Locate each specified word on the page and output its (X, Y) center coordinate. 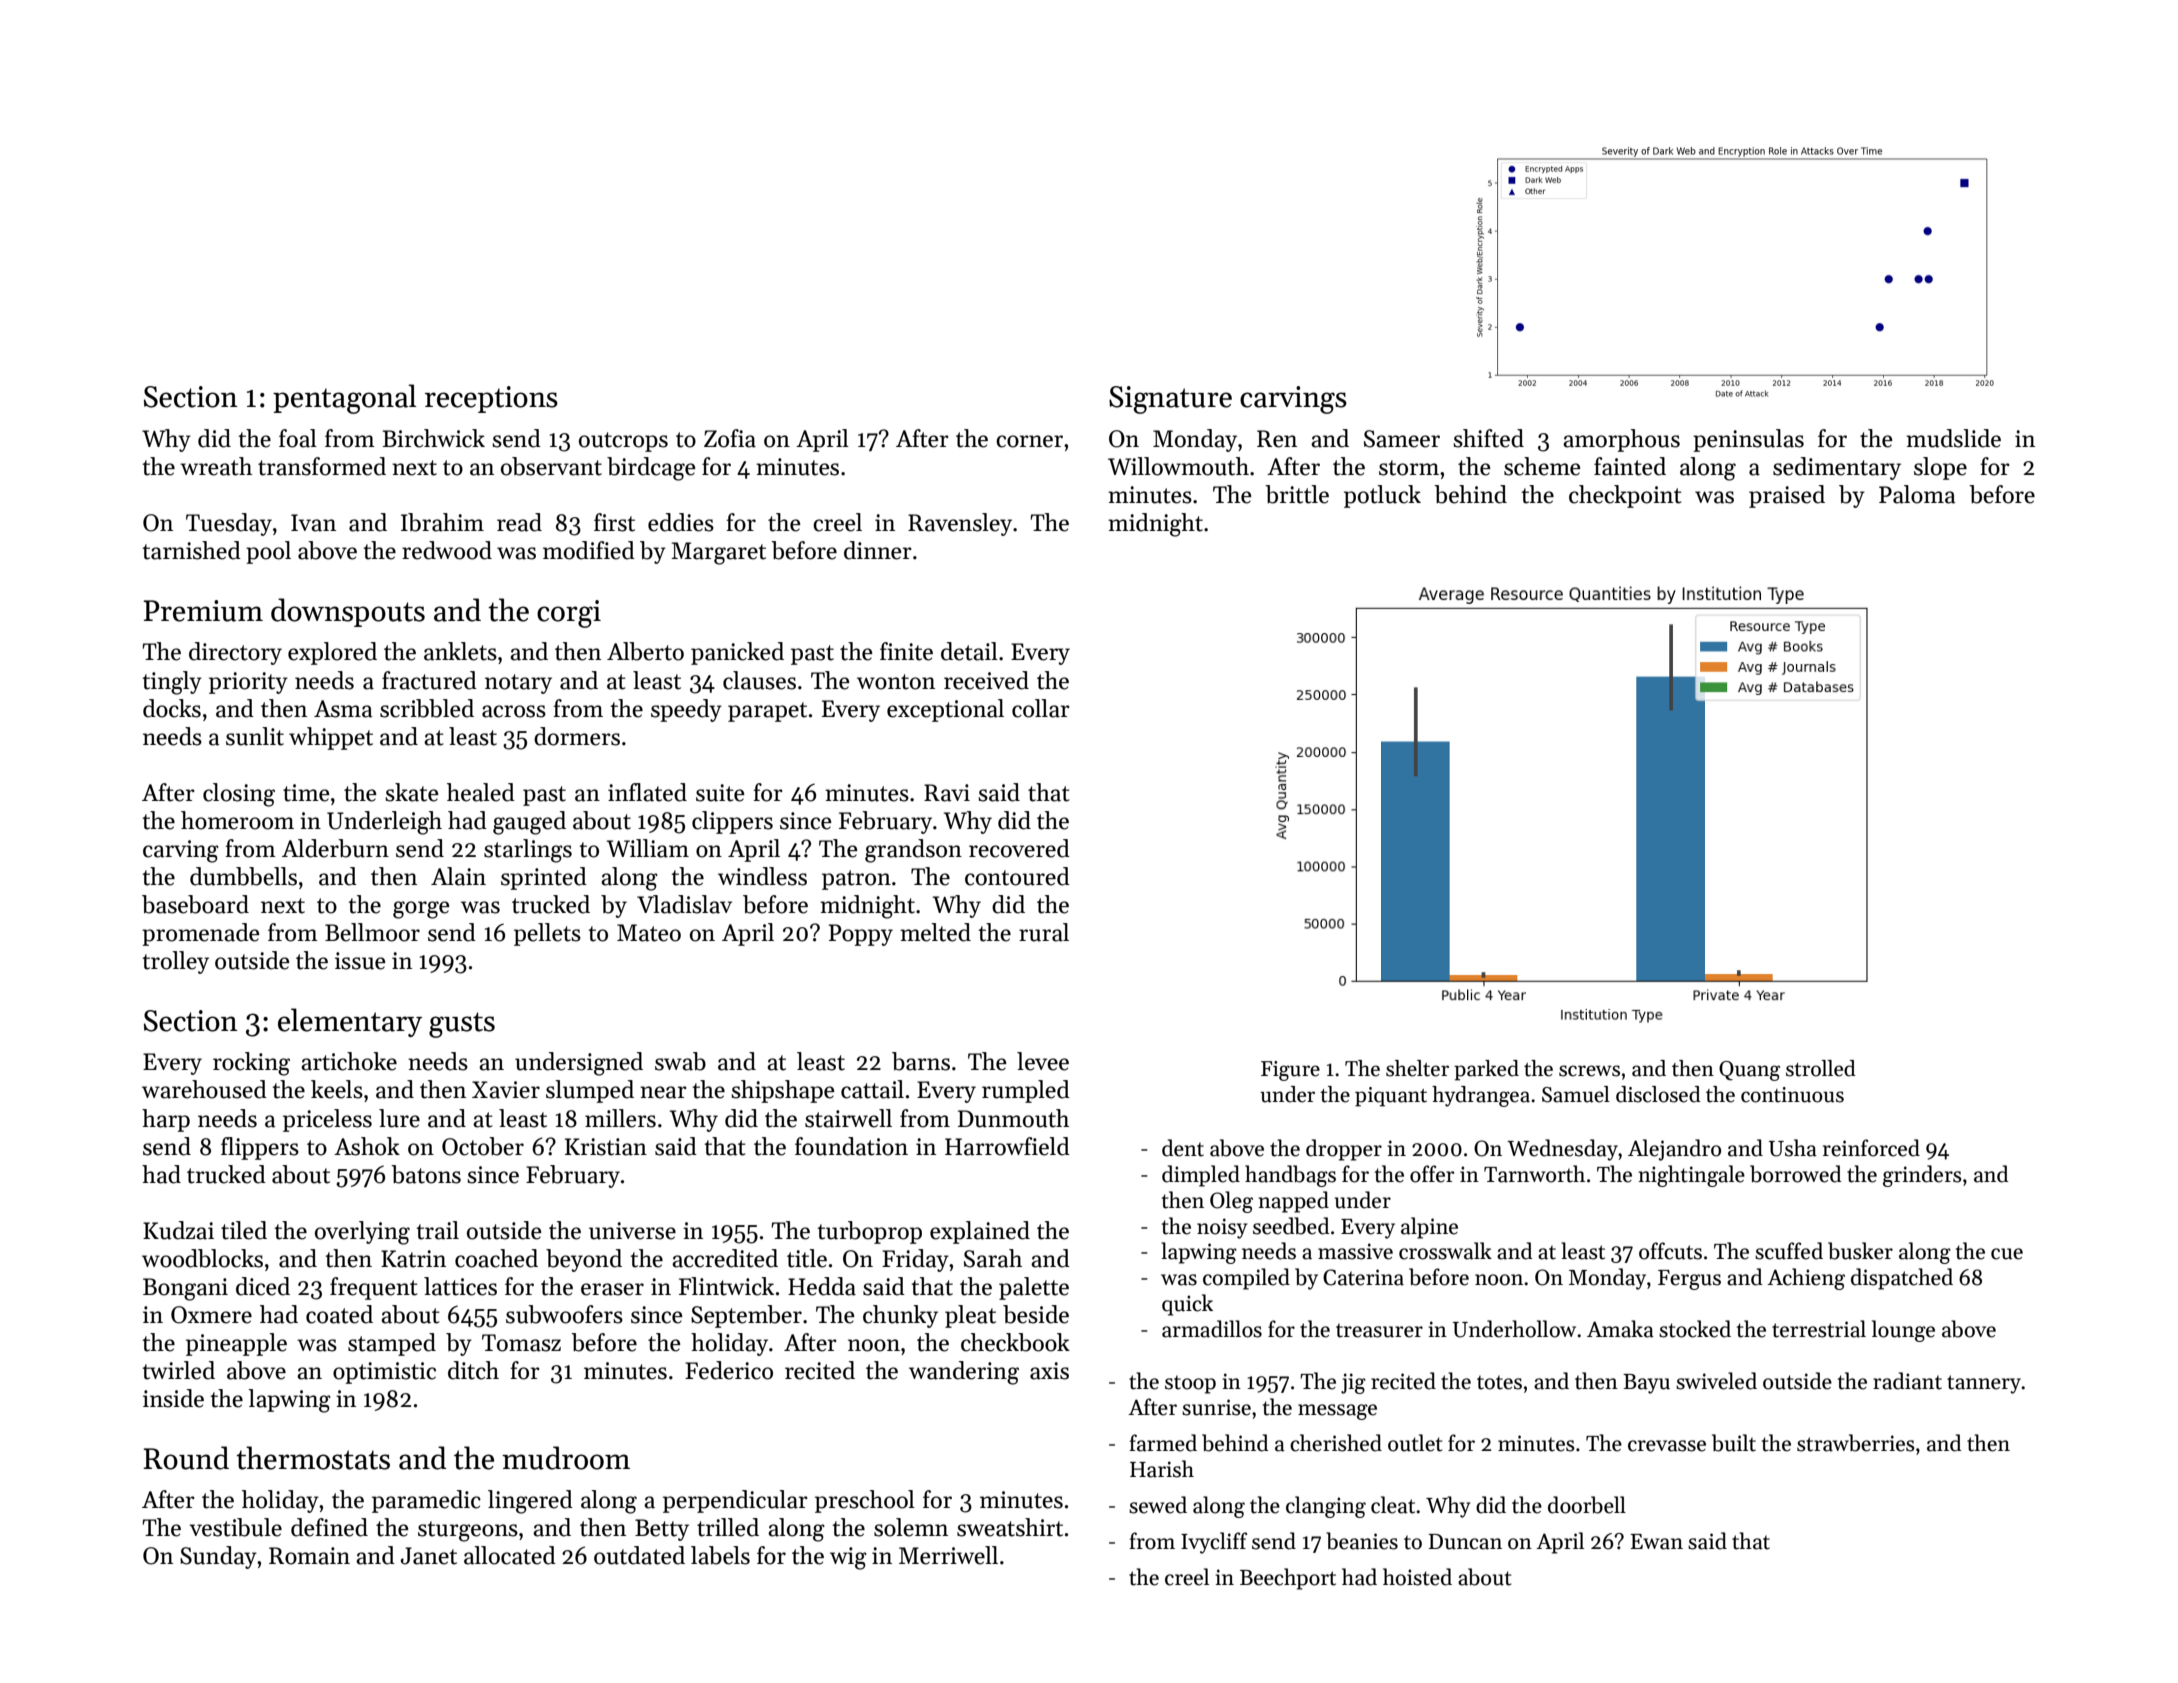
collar (1041, 708)
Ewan (1656, 1542)
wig (848, 1558)
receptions (491, 399)
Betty (662, 1530)
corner (1029, 441)
